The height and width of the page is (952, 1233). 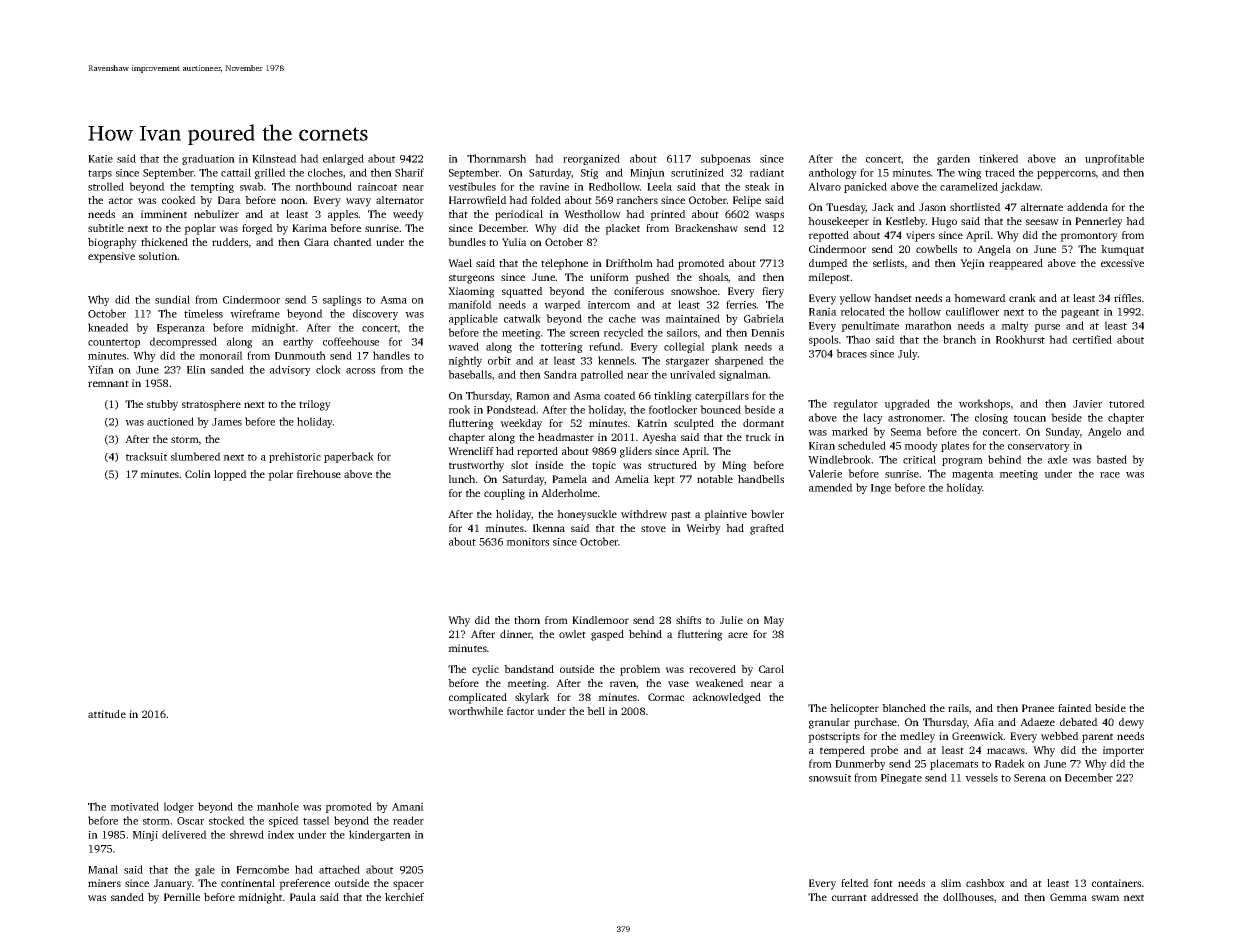 What do you see at coordinates (404, 897) in the page?
I see `kerchief` at bounding box center [404, 897].
